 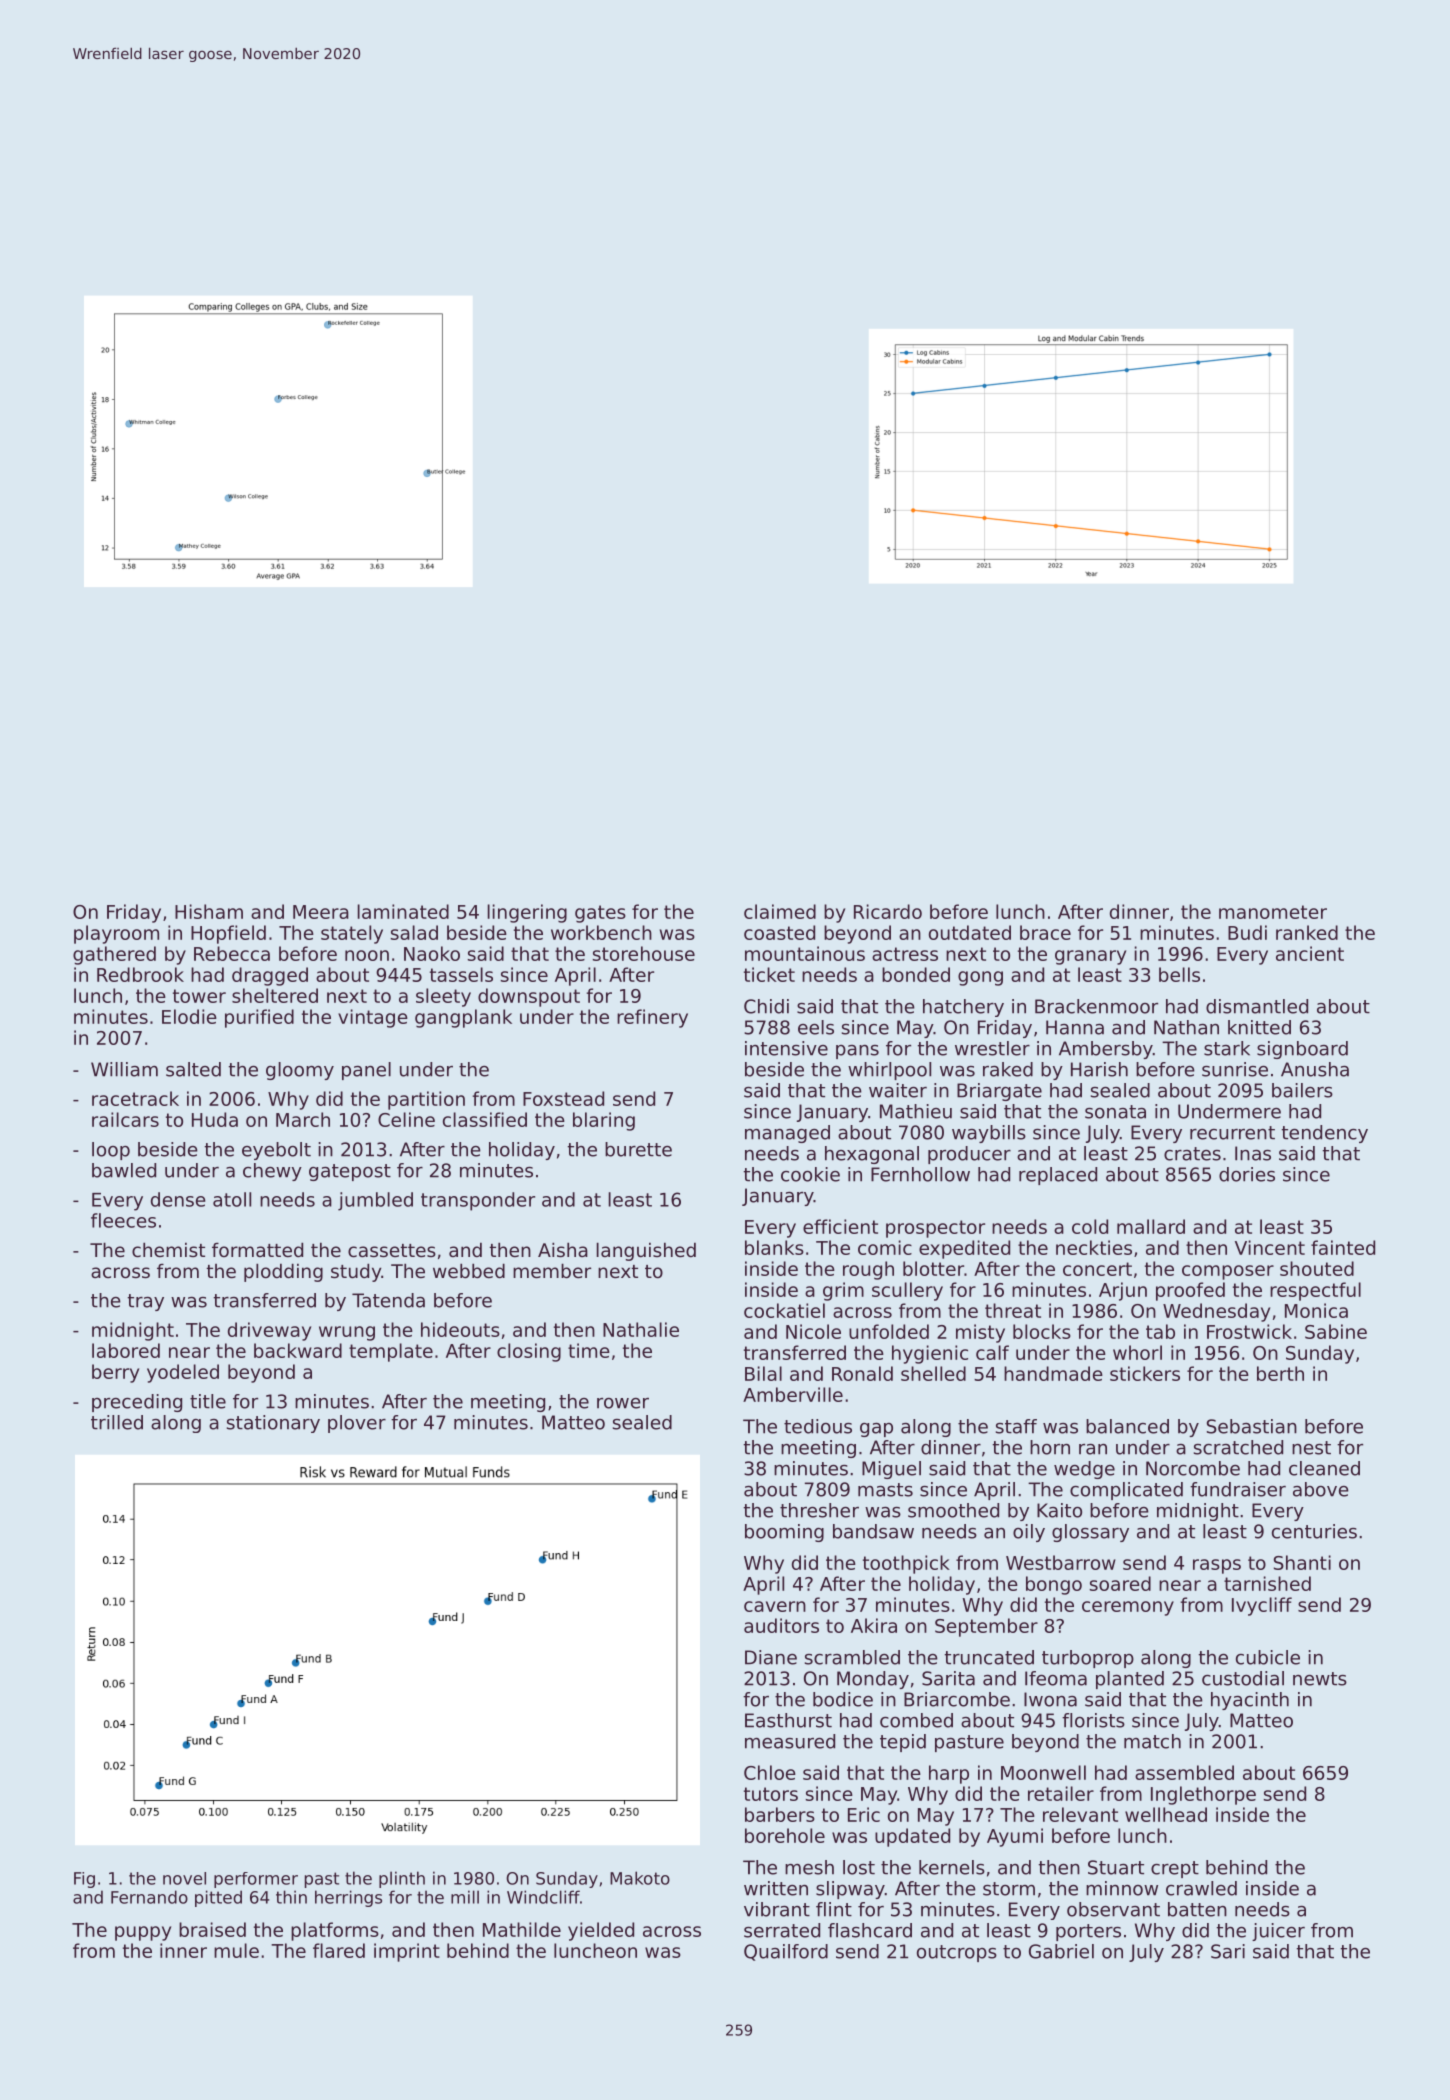 I want to click on Bilal, so click(x=763, y=1373).
